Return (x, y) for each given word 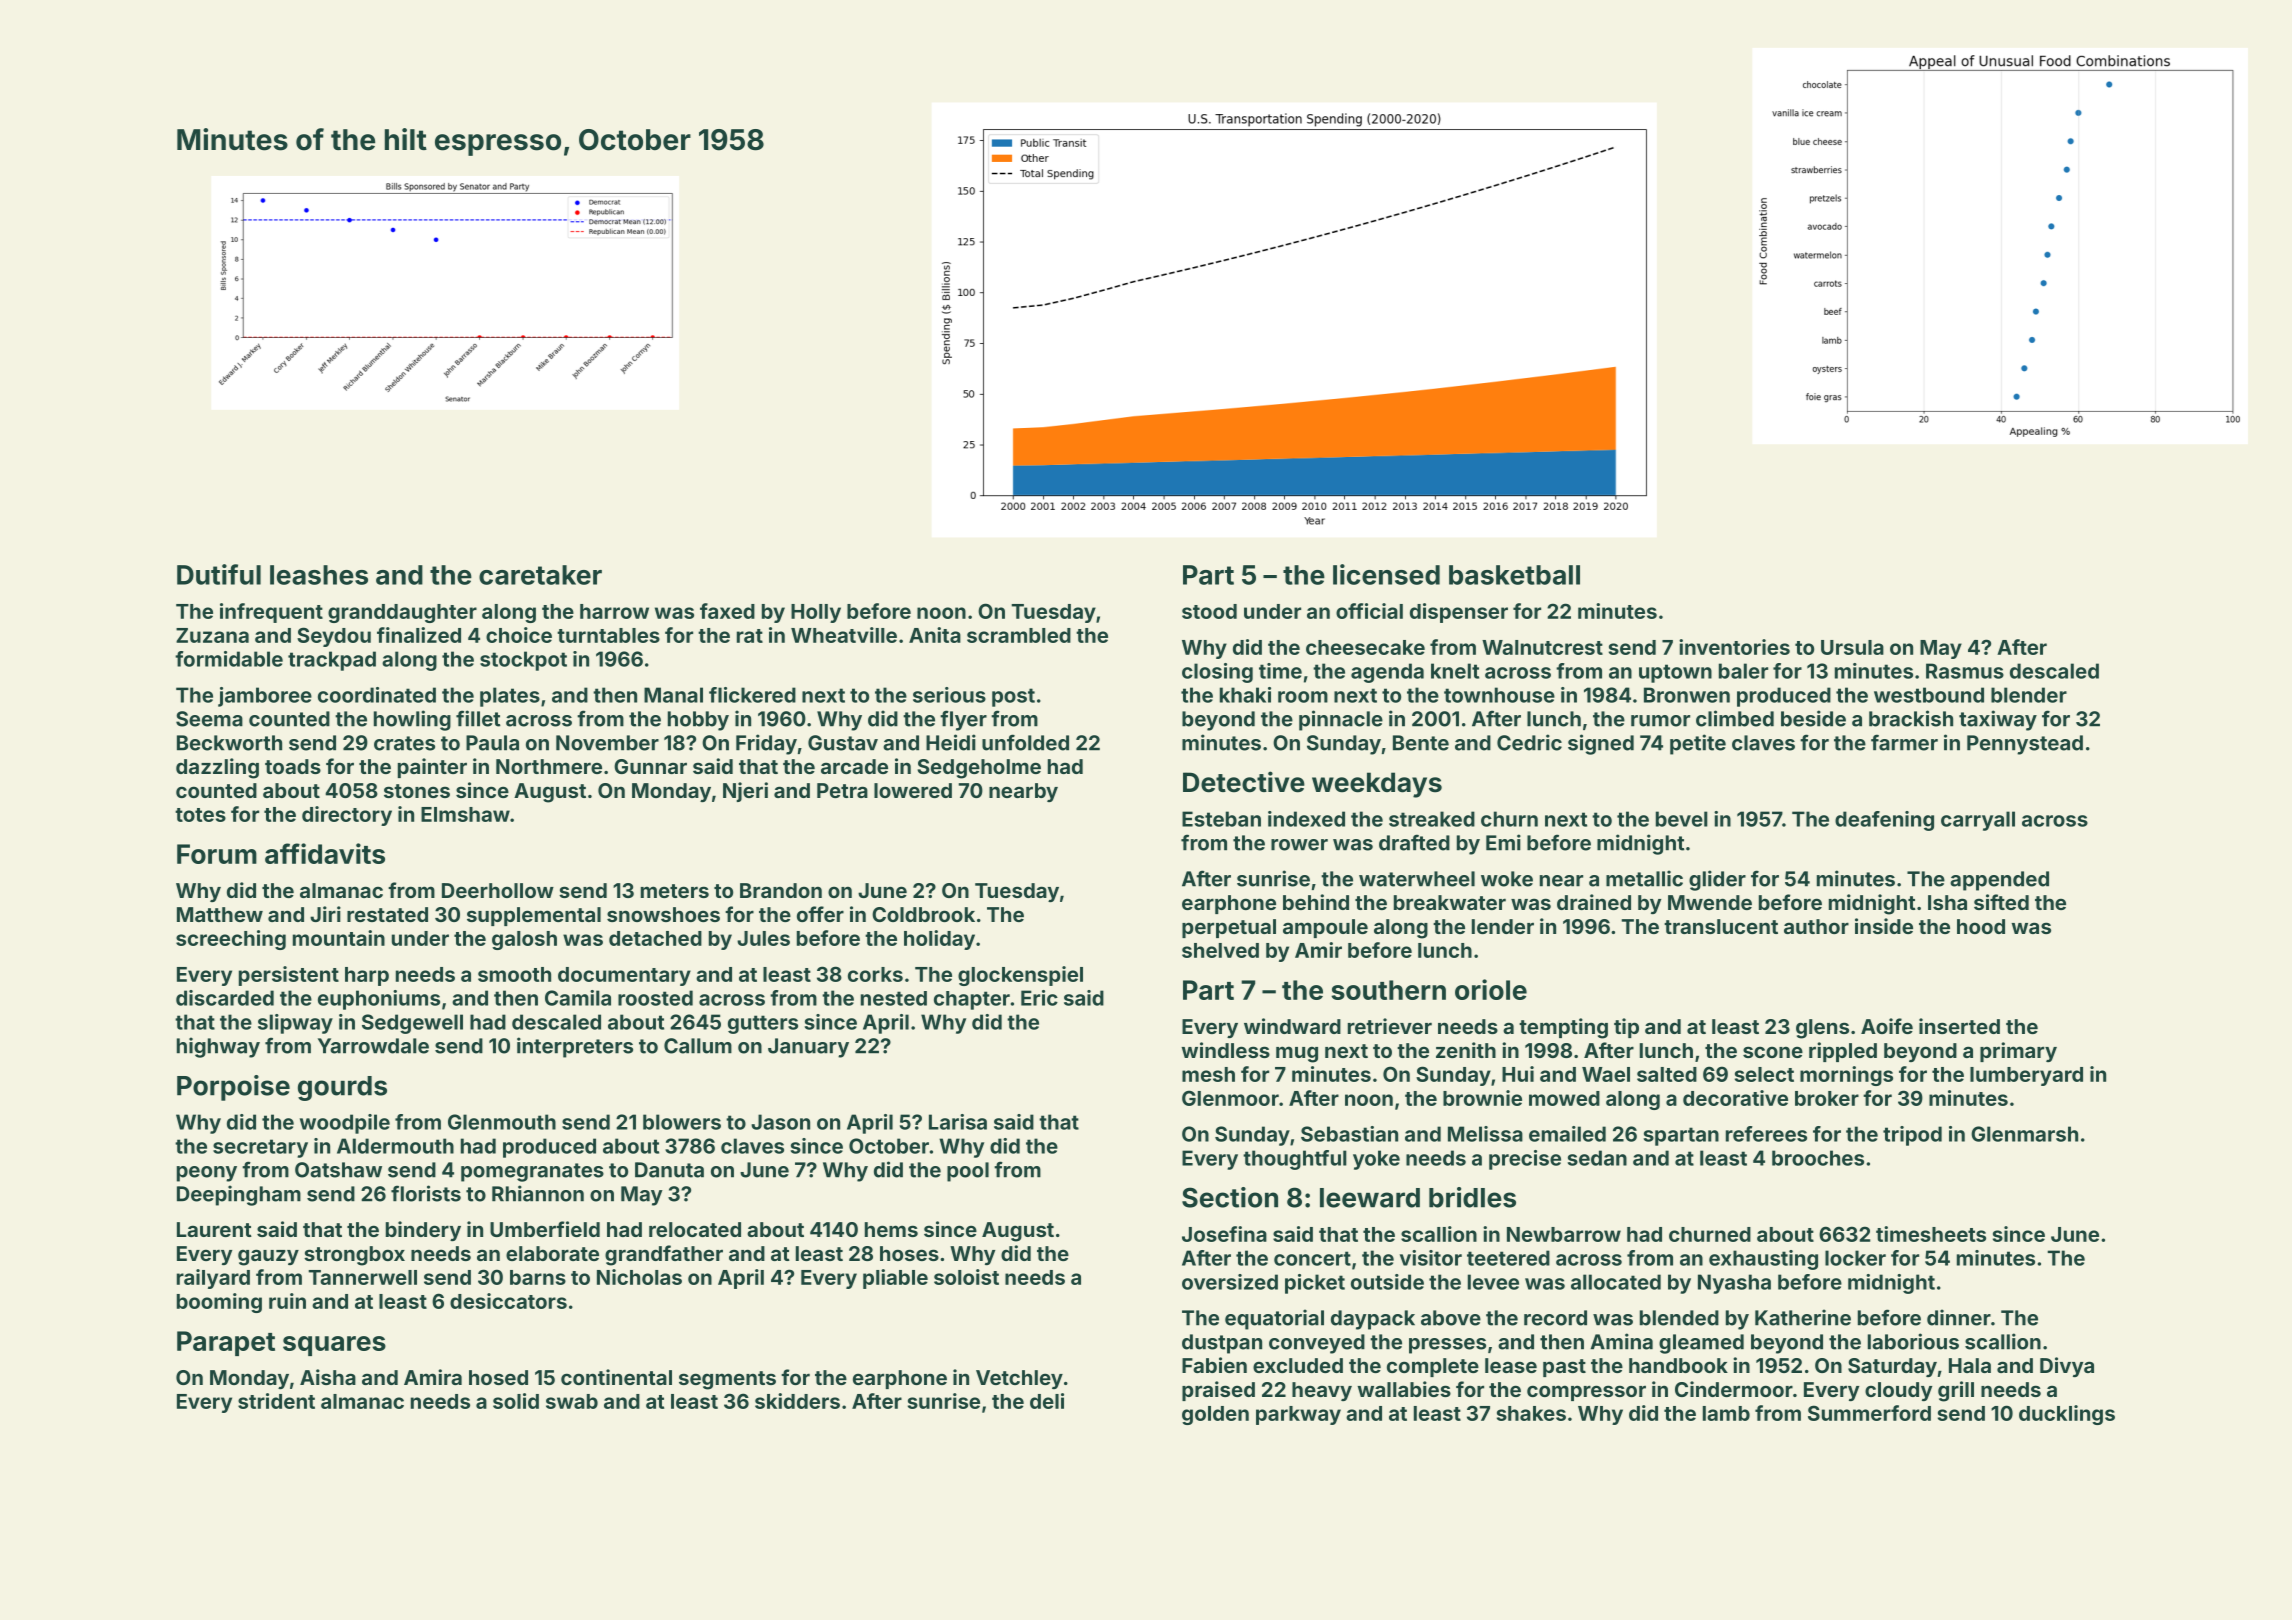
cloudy (1898, 1391)
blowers (682, 1122)
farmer (1904, 742)
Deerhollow (498, 890)
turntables (608, 635)
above (1451, 1318)
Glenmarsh (2024, 1134)
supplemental (534, 916)
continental (616, 1377)
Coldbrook (923, 914)
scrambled (1019, 635)
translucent (1721, 926)
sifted (2001, 902)
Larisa (958, 1122)
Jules (763, 938)
